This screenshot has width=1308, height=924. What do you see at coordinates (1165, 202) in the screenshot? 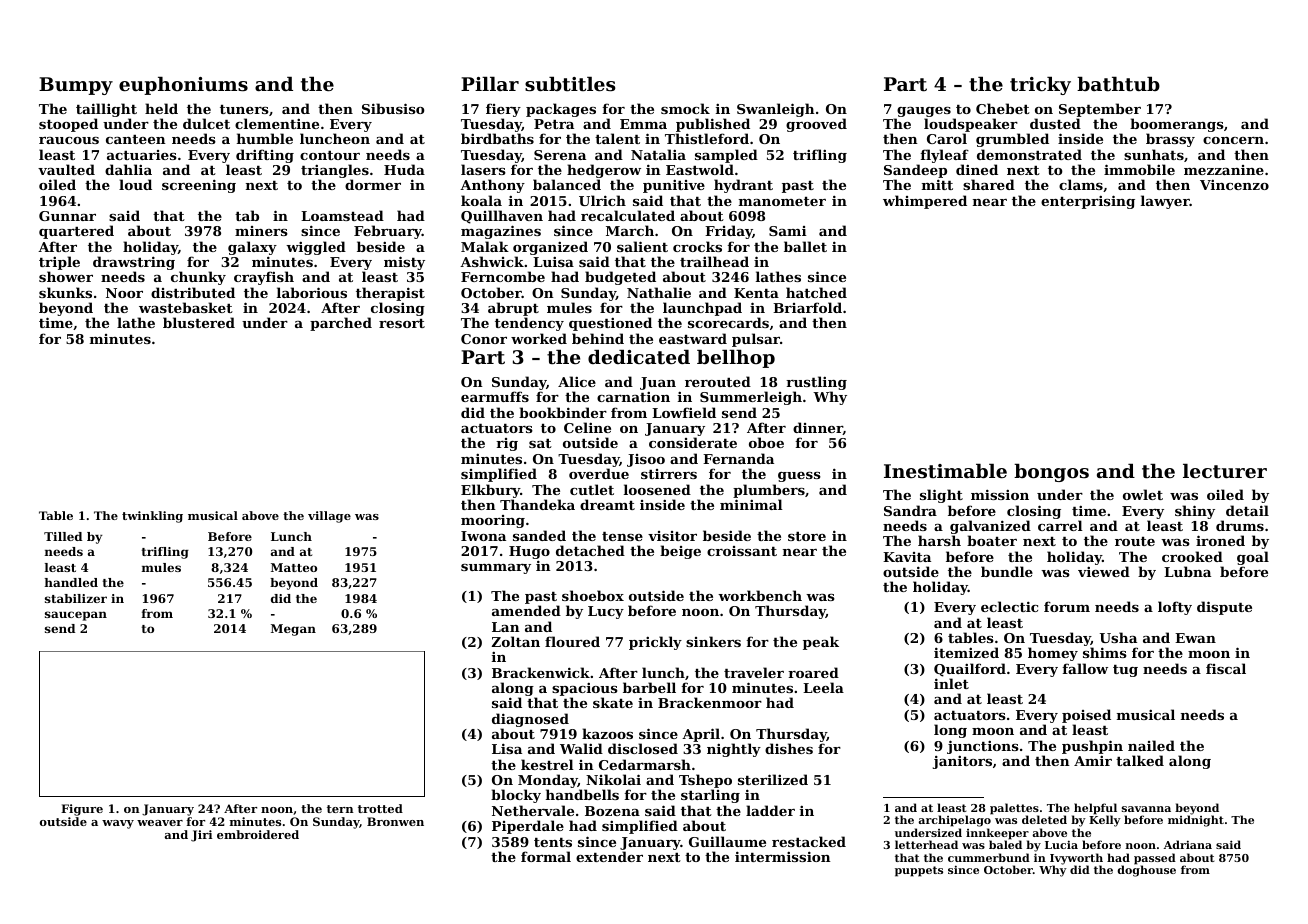
I see `lawyer` at bounding box center [1165, 202].
